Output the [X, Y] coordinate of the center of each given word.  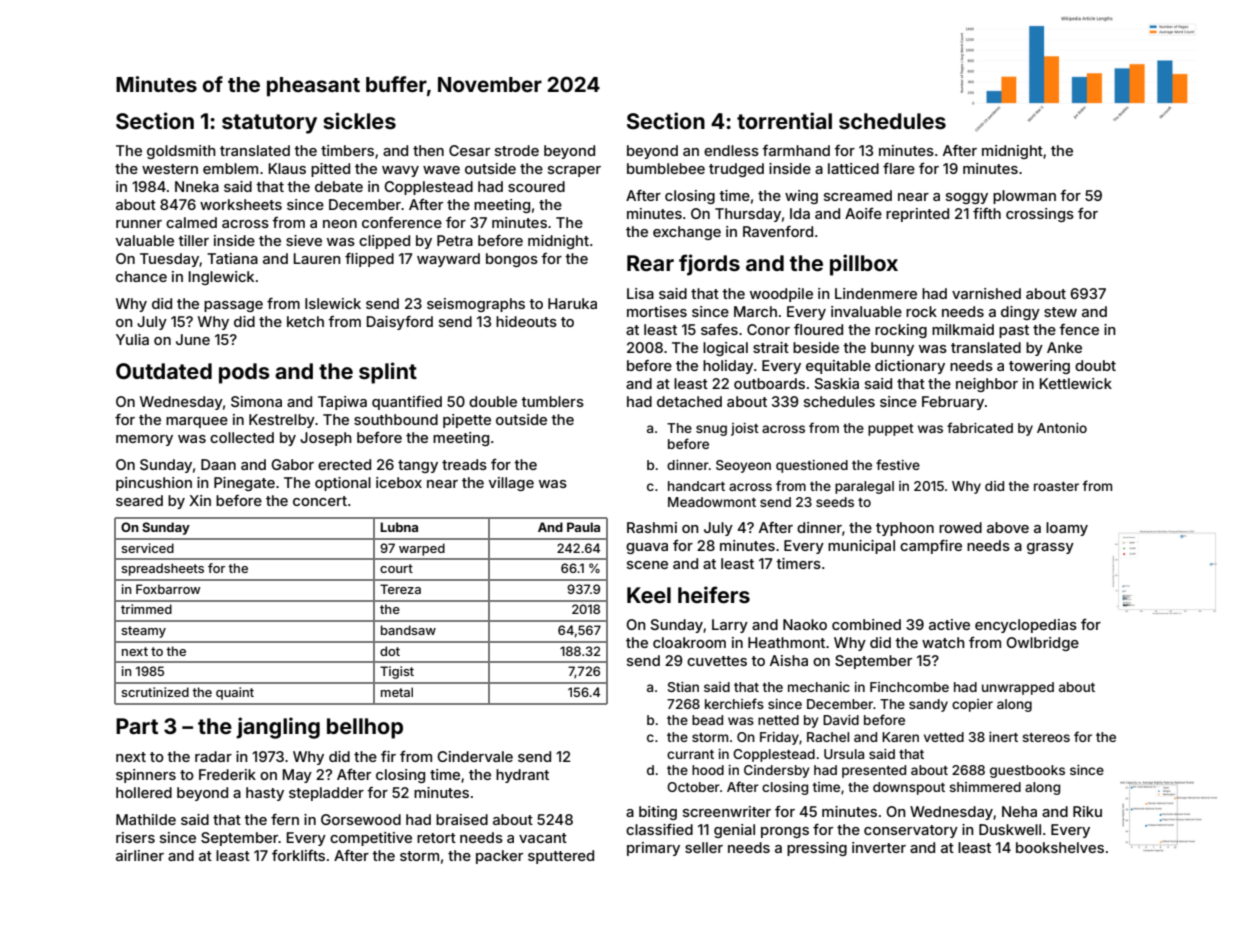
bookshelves [1060, 847]
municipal [861, 547]
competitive [371, 839]
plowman [1024, 197]
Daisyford [400, 323]
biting [658, 813]
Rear [650, 263]
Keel [649, 595]
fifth [987, 213]
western [170, 169]
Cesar [469, 150]
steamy [143, 632]
